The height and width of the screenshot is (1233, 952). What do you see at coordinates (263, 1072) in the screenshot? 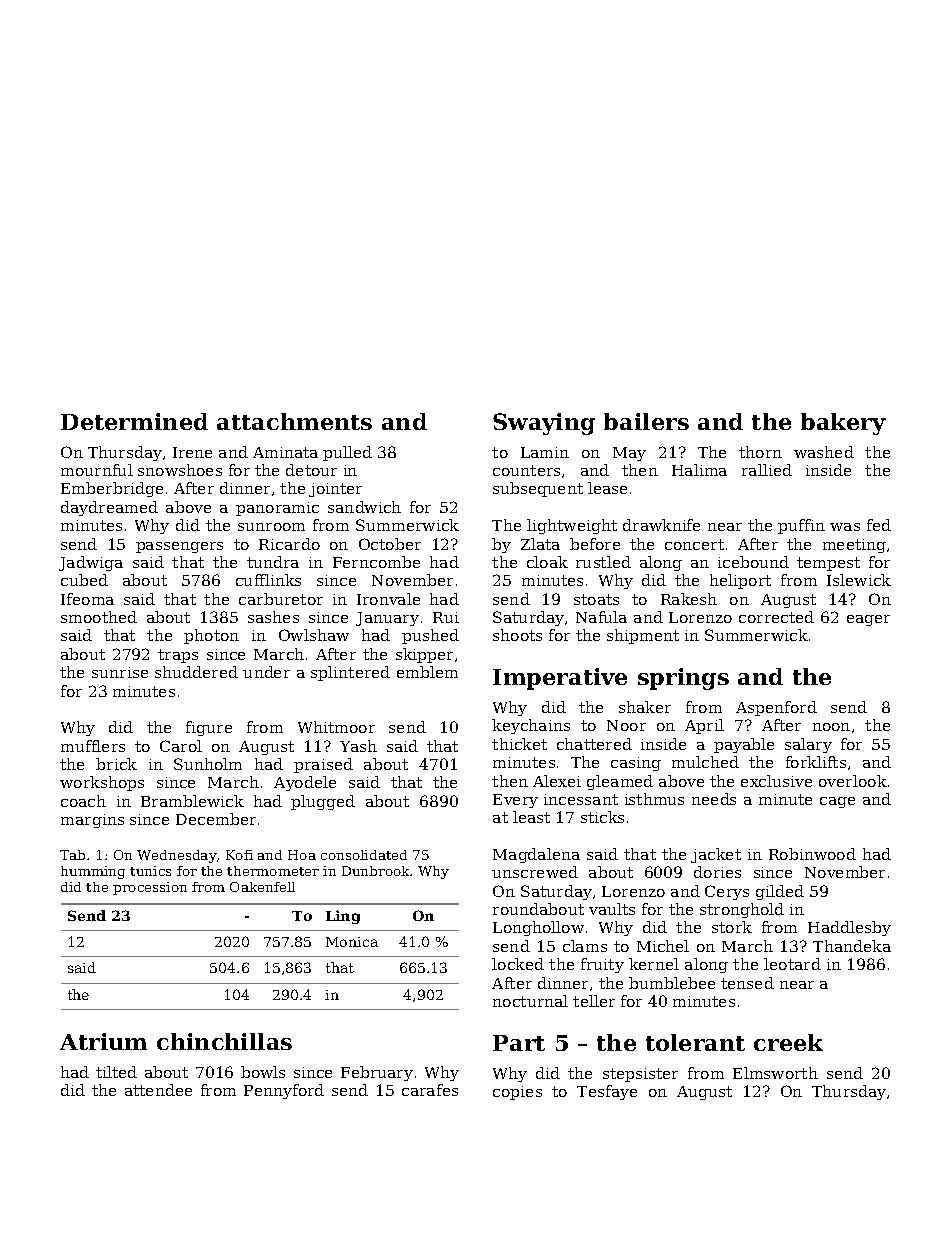
I see `bowls` at bounding box center [263, 1072].
